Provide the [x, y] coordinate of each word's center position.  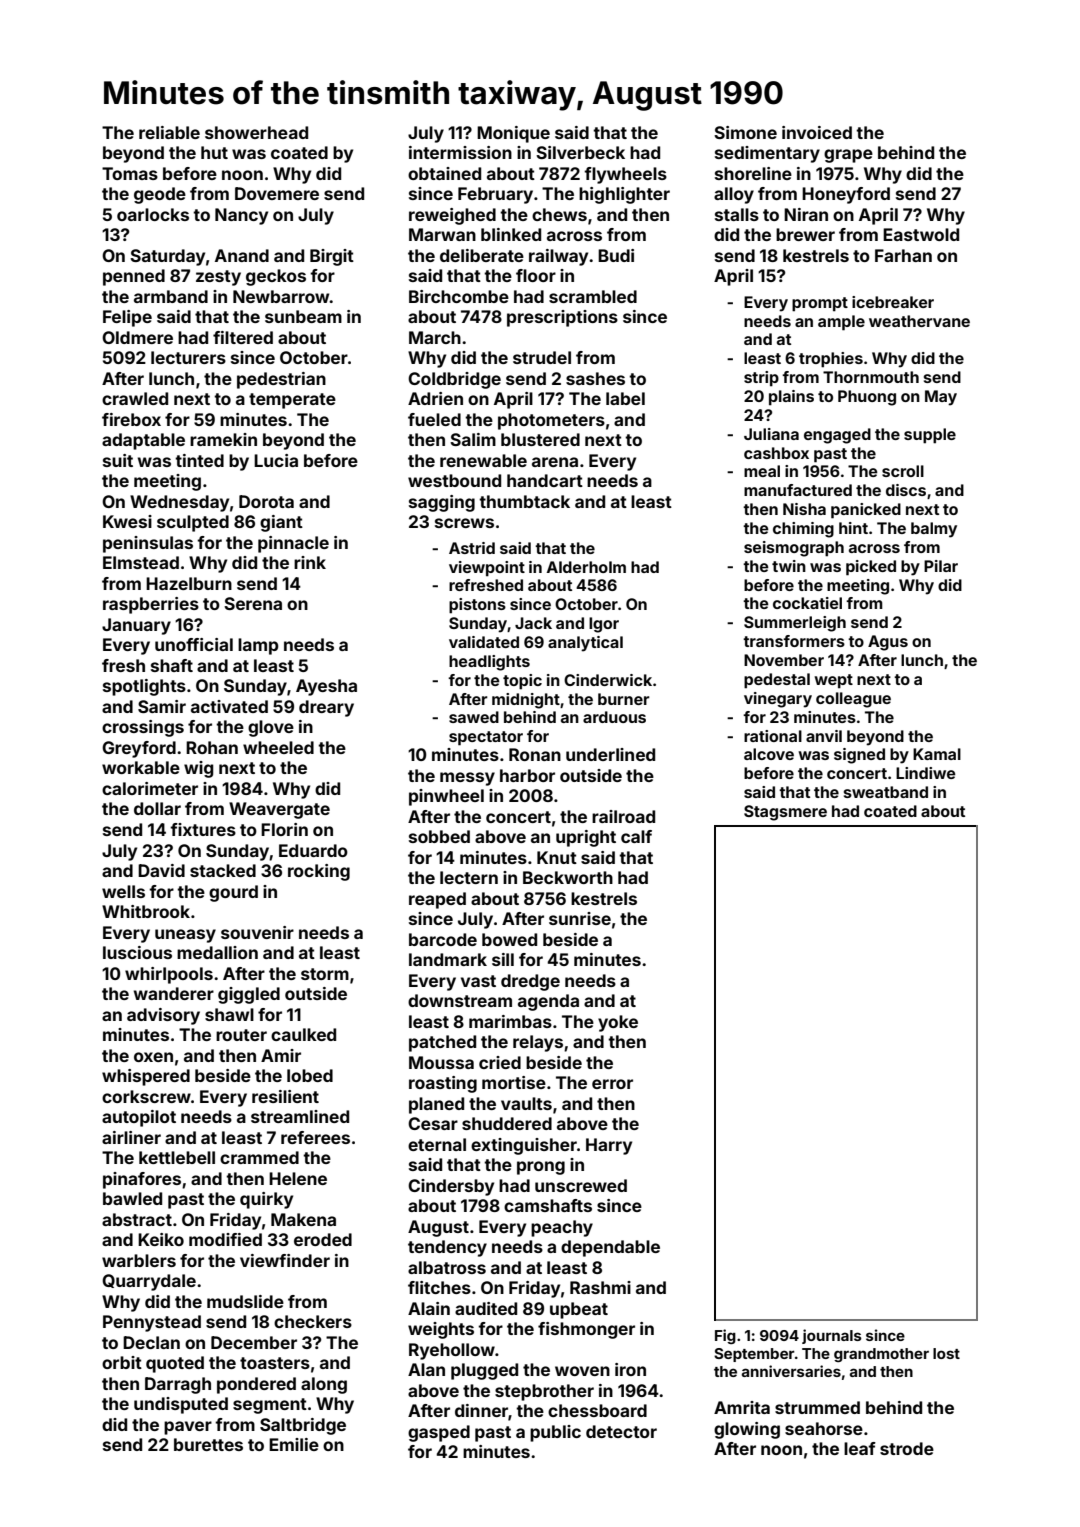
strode [907, 1448]
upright [586, 838]
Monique [513, 134]
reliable [169, 132]
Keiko [161, 1239]
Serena [253, 603]
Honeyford [846, 195]
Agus [888, 643]
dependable [610, 1248]
